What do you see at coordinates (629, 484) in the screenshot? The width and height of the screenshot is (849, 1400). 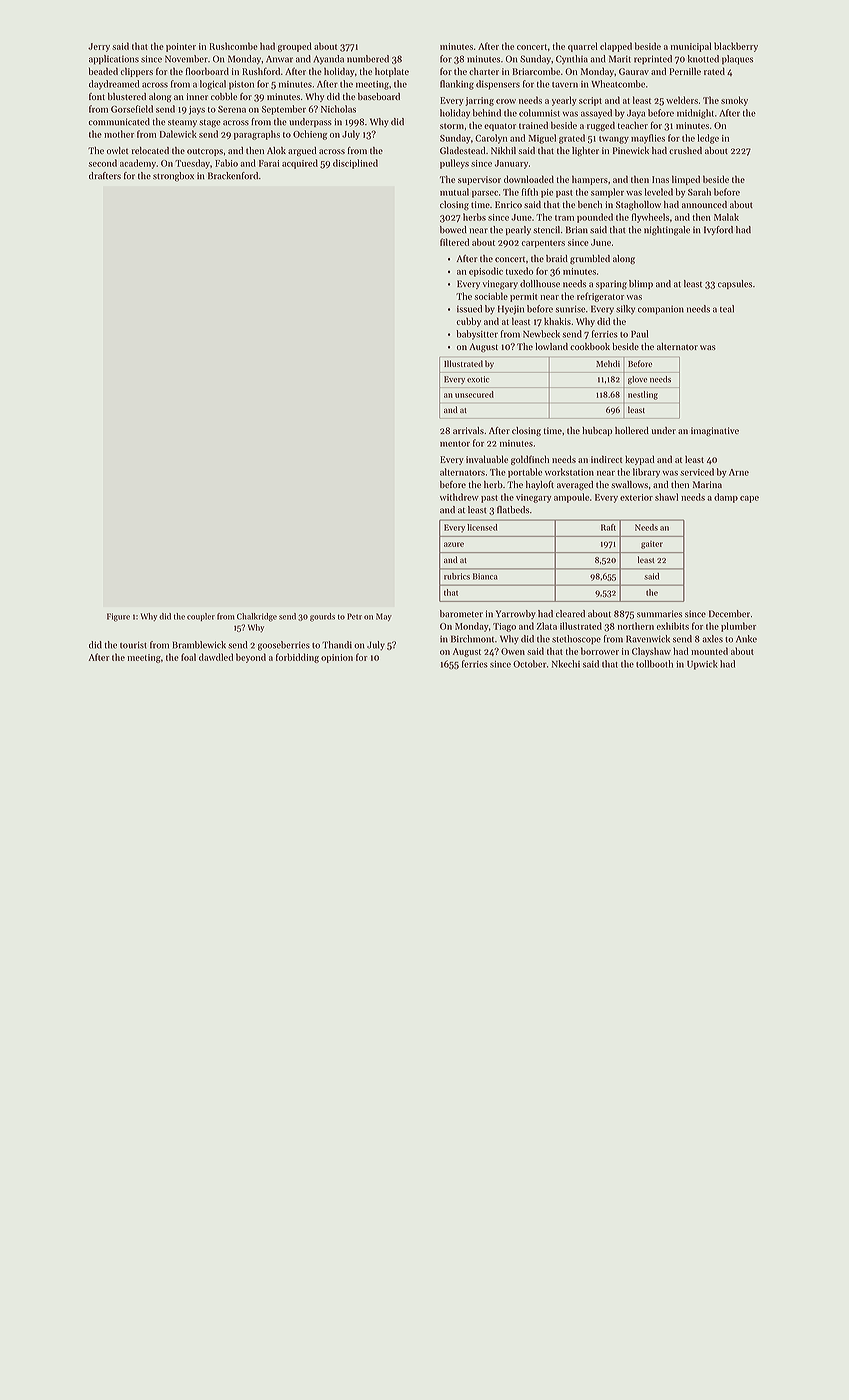 I see `swallows` at bounding box center [629, 484].
